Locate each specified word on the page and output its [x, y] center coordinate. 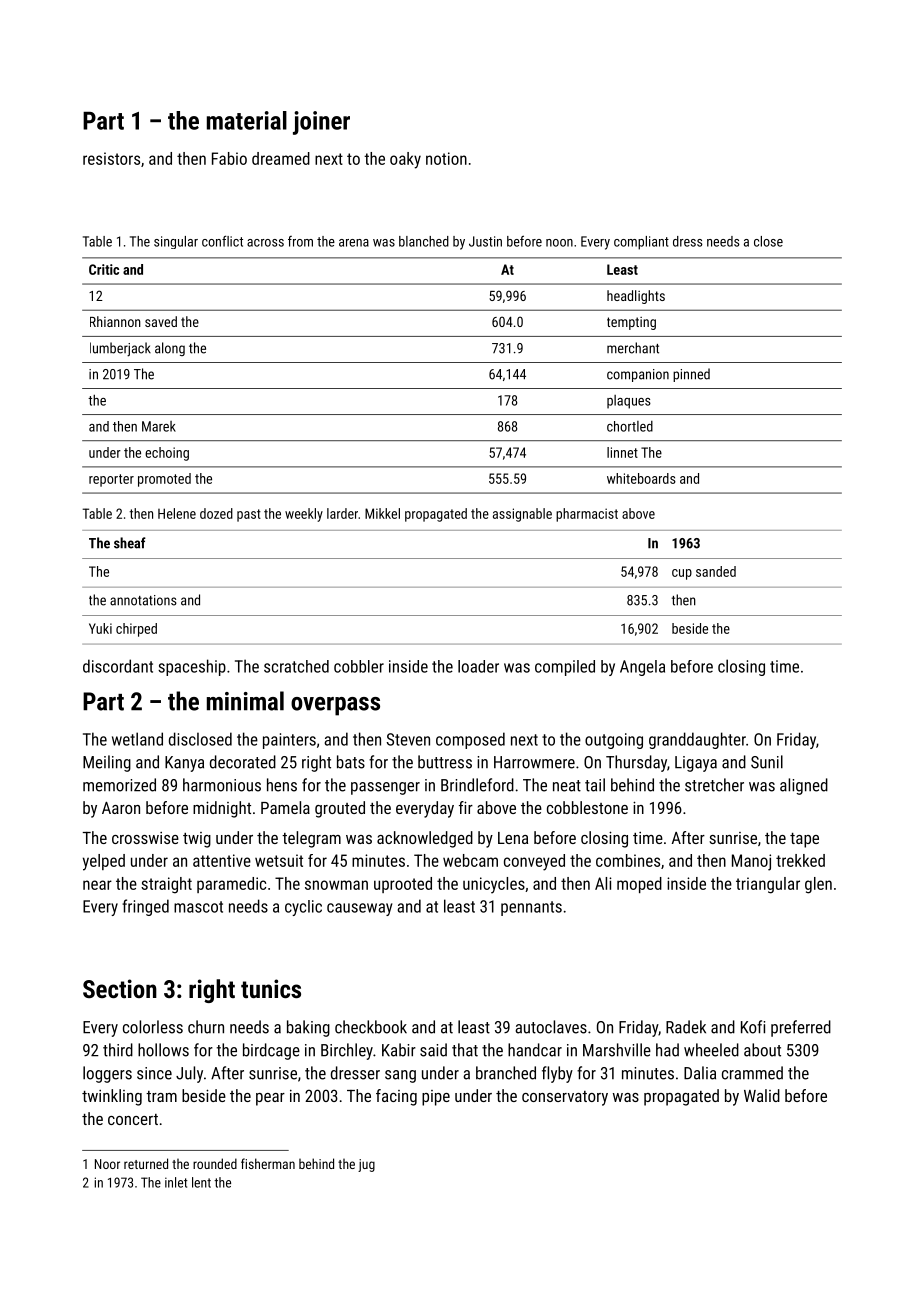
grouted [340, 809]
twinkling [112, 1097]
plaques [629, 402]
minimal [245, 701]
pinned [691, 375]
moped [639, 885]
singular [176, 242]
